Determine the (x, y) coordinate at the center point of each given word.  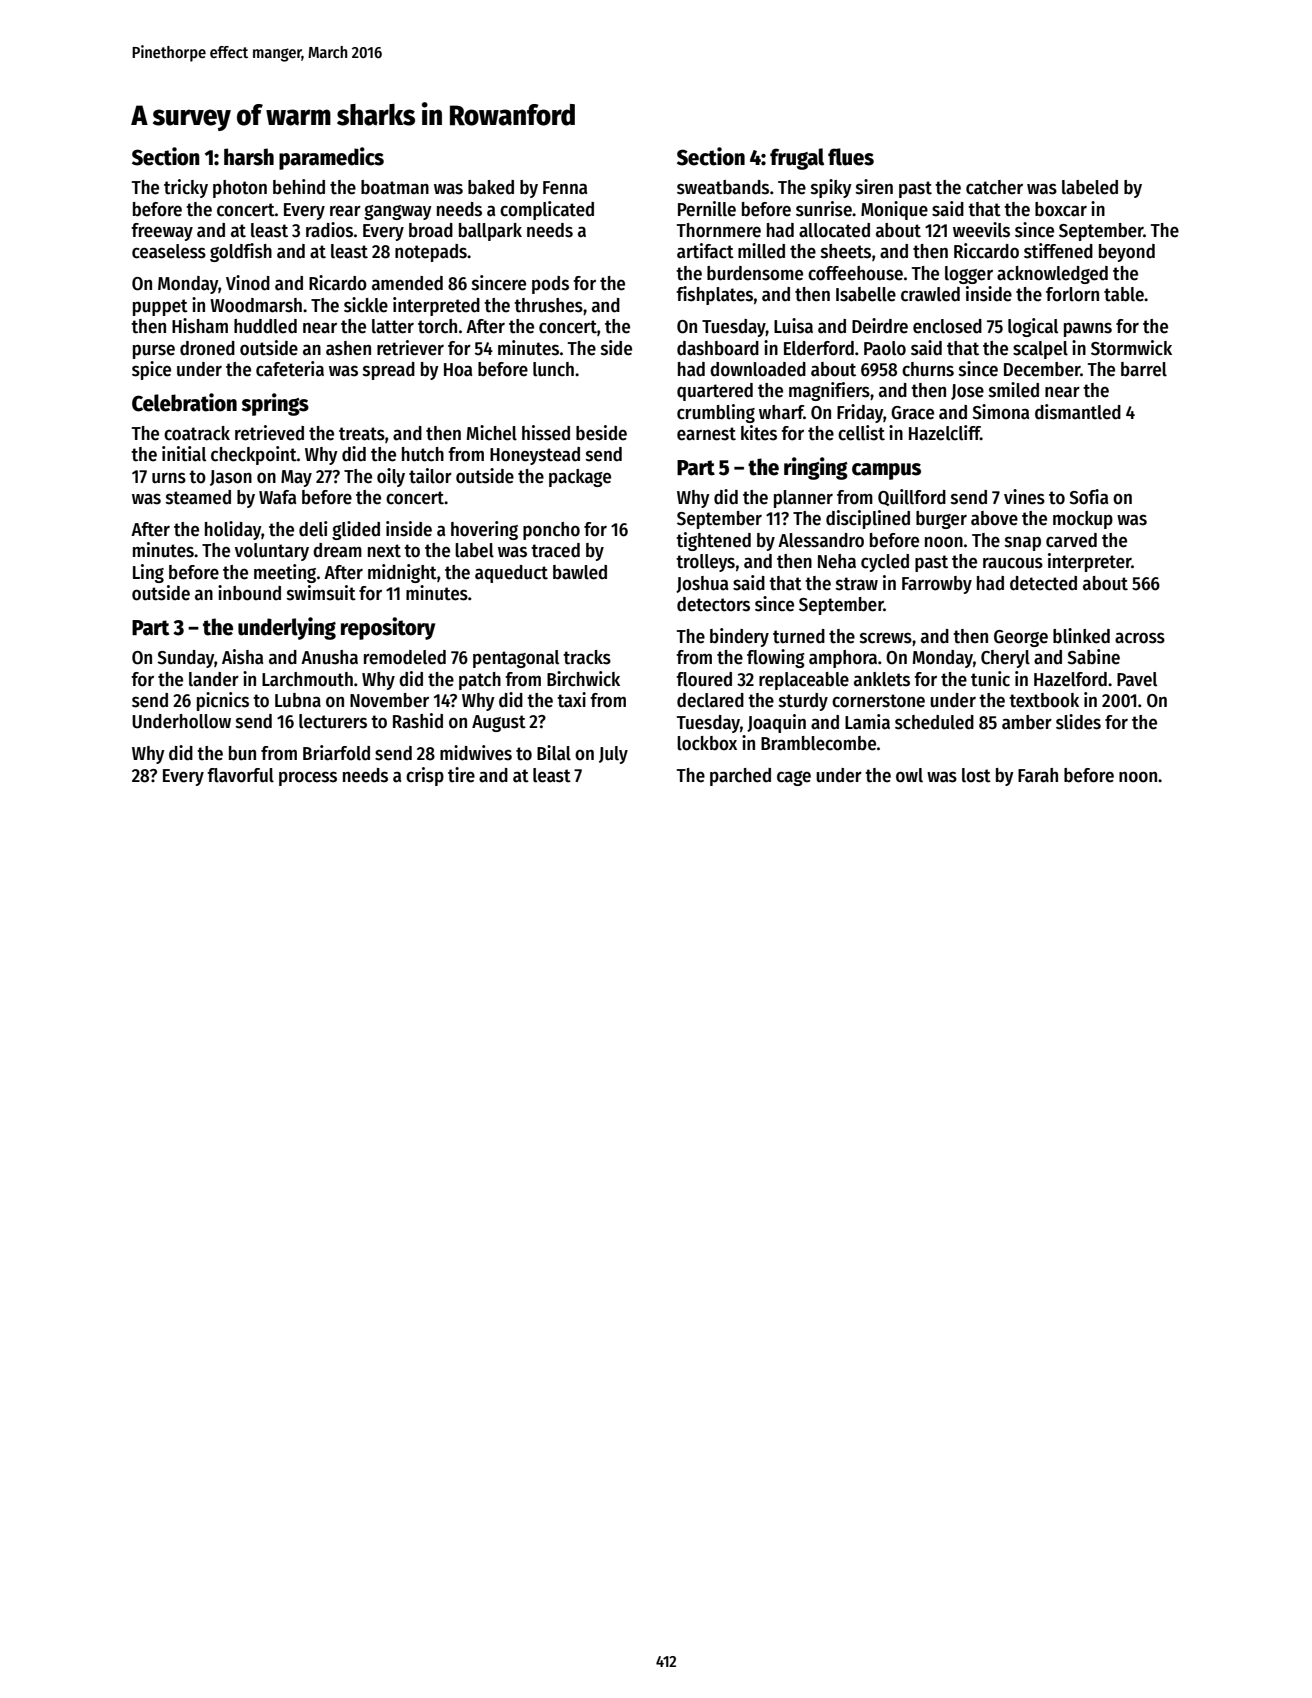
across (1140, 638)
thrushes (548, 305)
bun (242, 753)
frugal (797, 159)
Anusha (329, 657)
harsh (249, 157)
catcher (994, 187)
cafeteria (290, 369)
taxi (571, 700)
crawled (930, 294)
